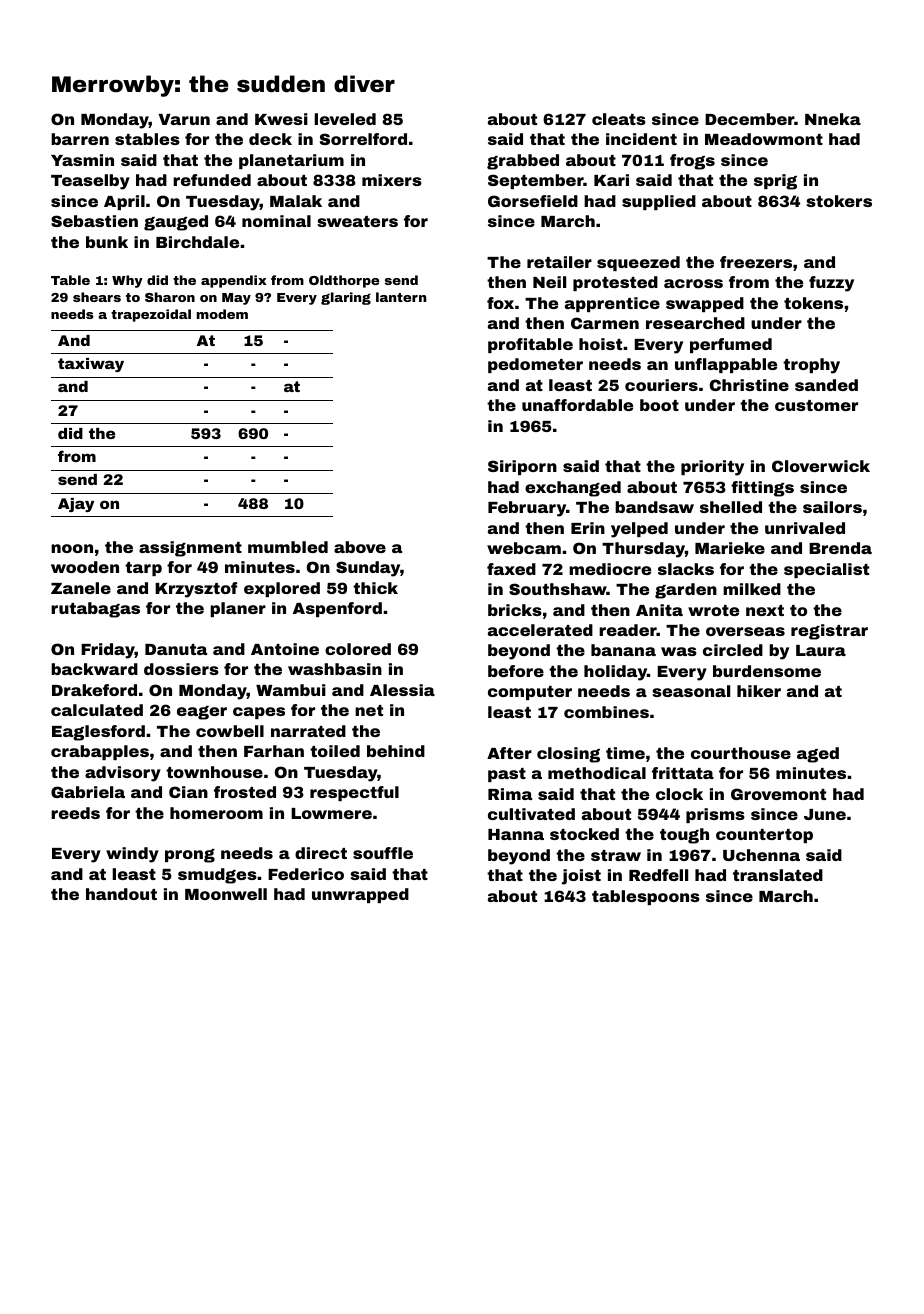  What do you see at coordinates (345, 119) in the page?
I see `leveled` at bounding box center [345, 119].
